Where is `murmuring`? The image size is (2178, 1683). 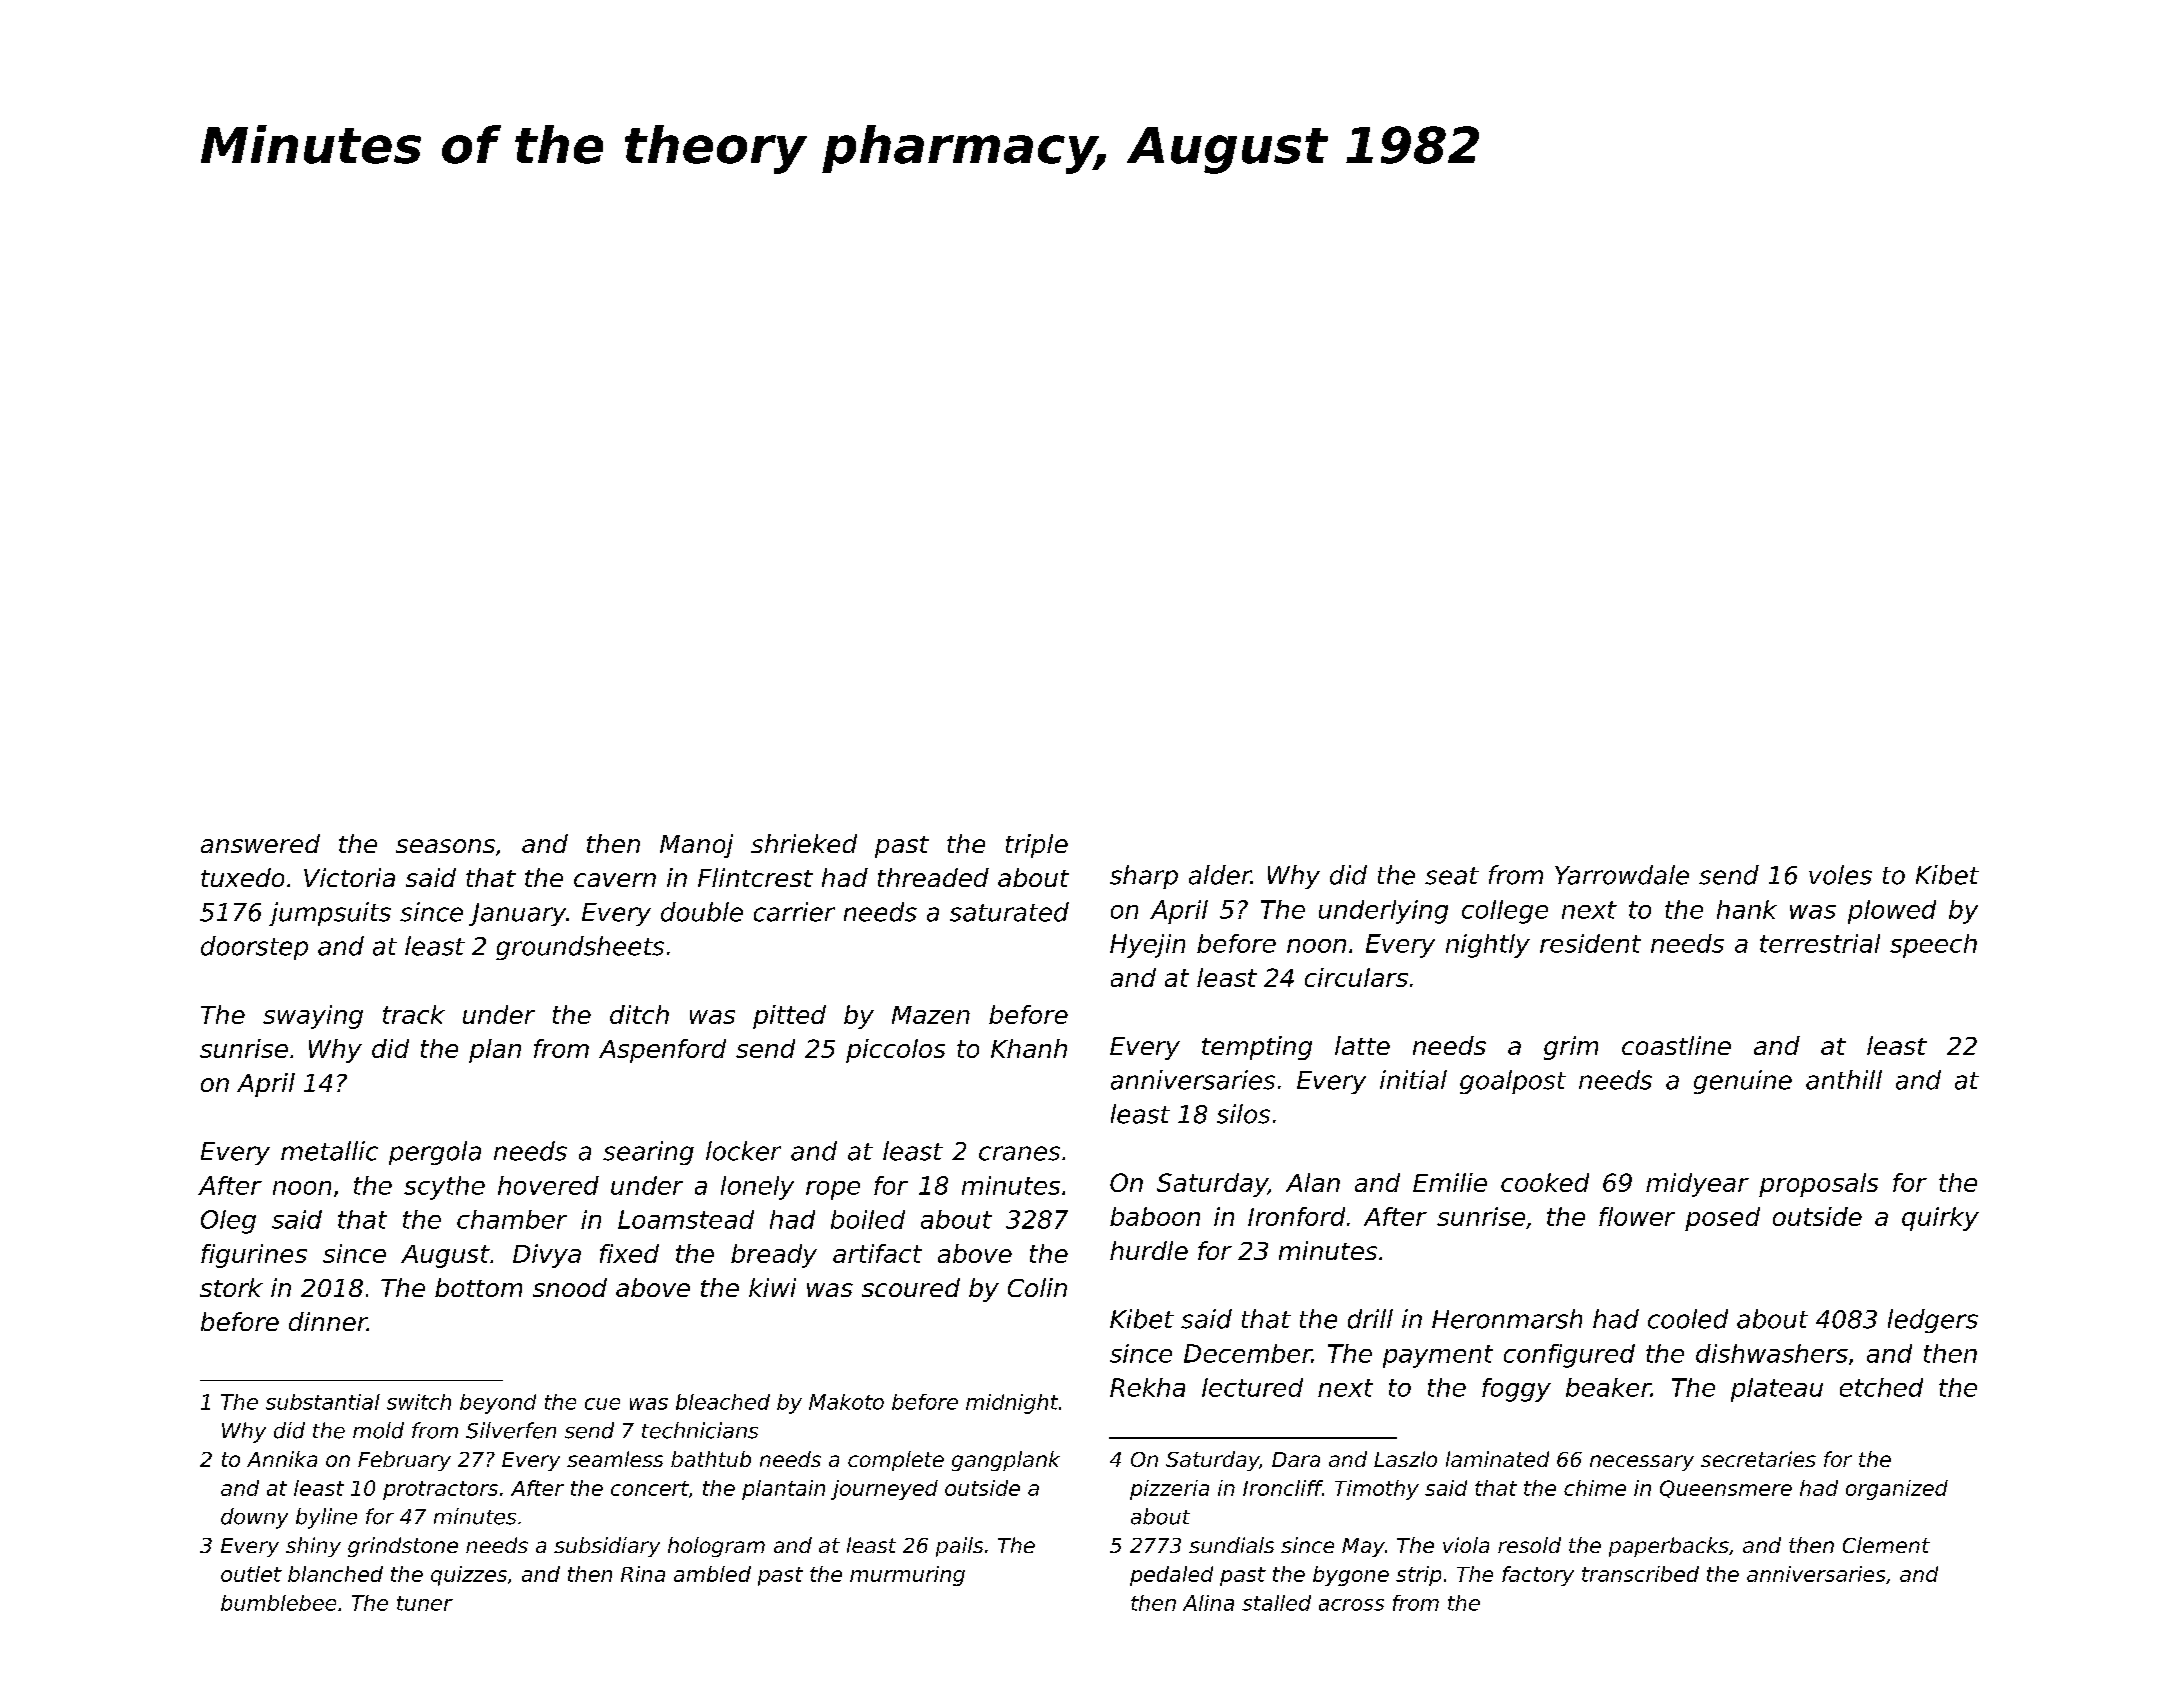
murmuring is located at coordinates (907, 1576).
